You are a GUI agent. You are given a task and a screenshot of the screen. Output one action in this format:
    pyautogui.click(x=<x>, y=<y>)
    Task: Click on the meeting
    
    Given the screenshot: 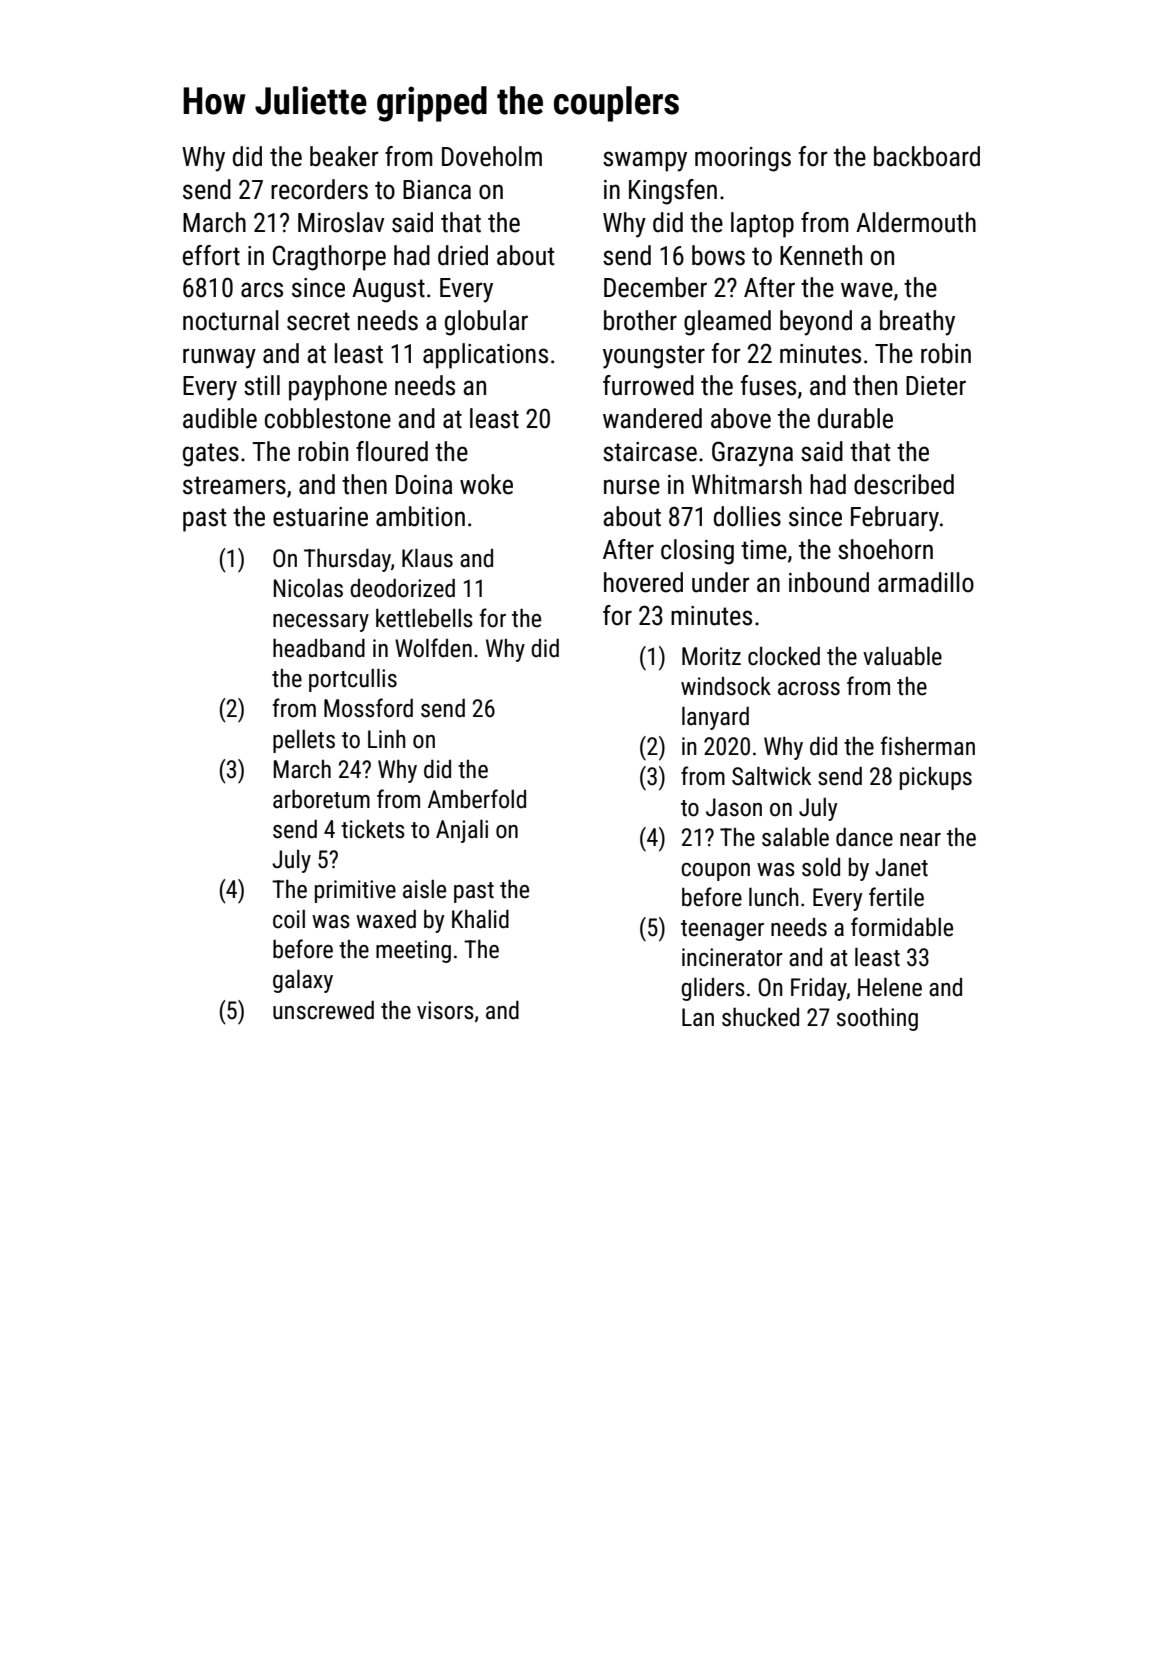 What is the action you would take?
    pyautogui.click(x=413, y=951)
